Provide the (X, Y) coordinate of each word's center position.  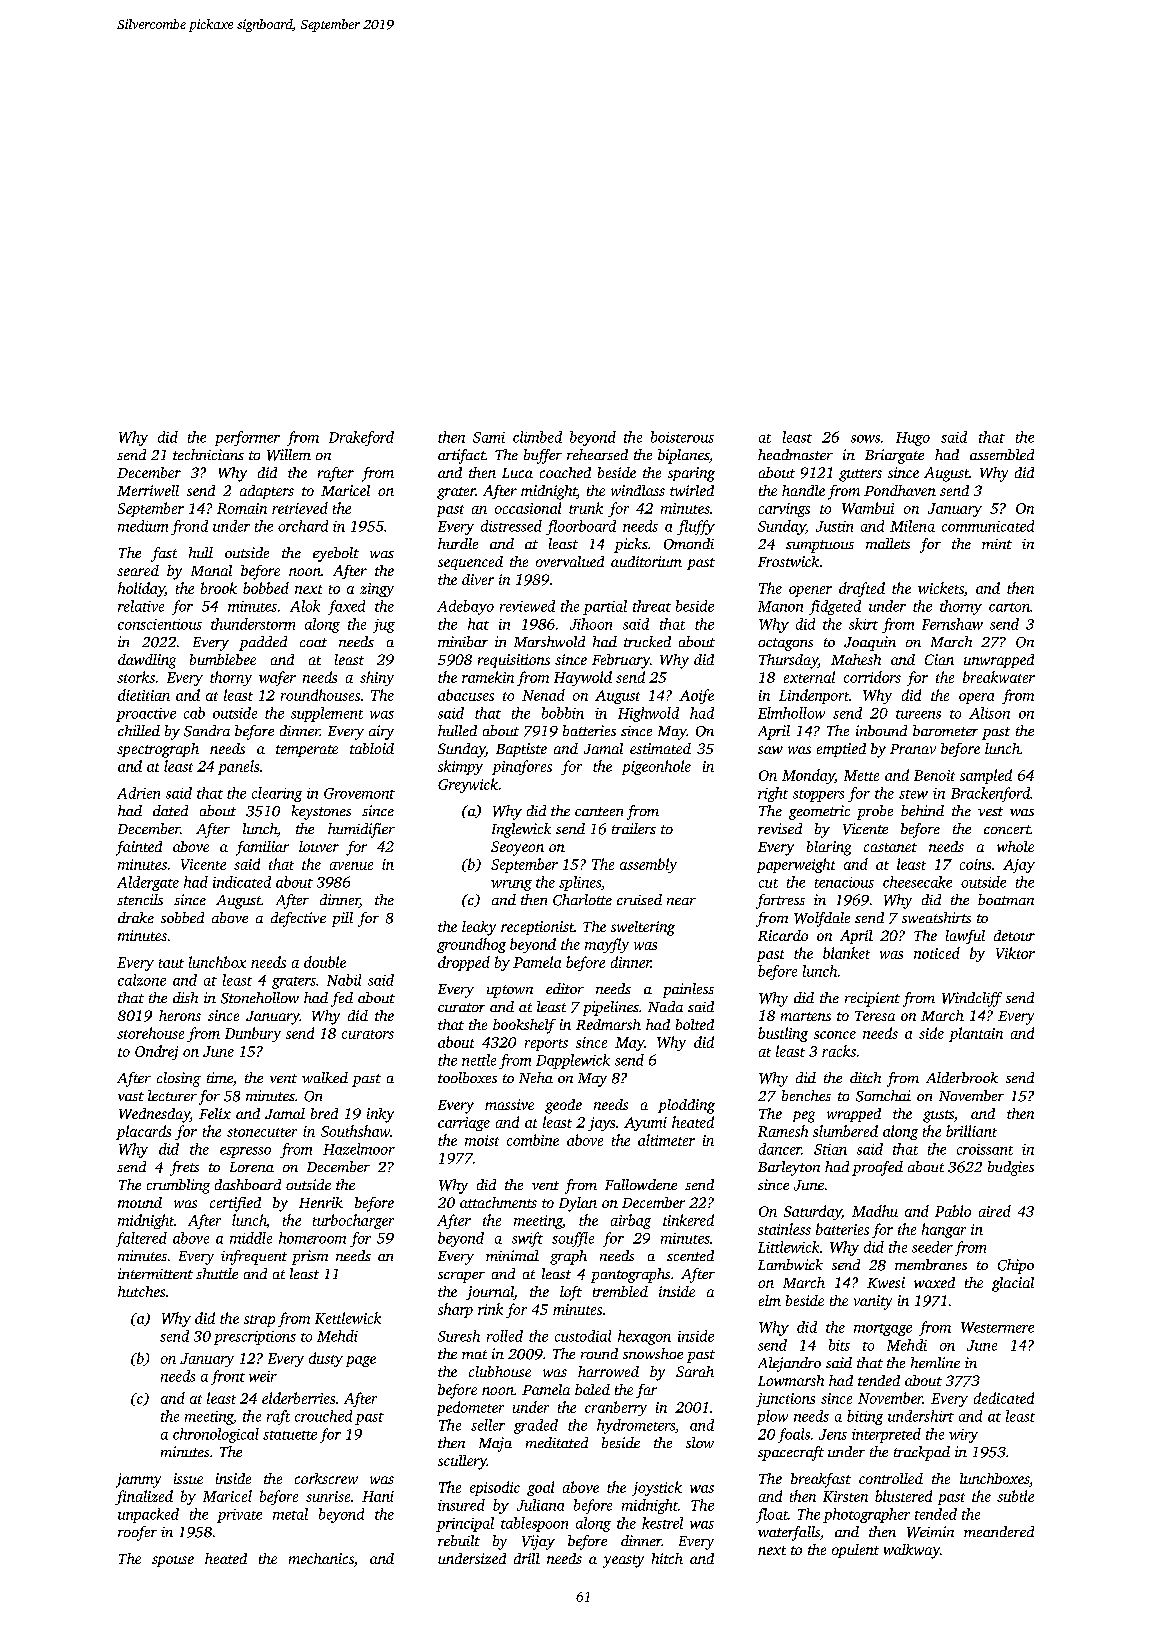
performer (247, 438)
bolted (695, 1024)
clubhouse (500, 1371)
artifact (461, 456)
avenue (351, 866)
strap (259, 1321)
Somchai (883, 1096)
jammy (138, 1480)
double (325, 962)
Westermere (997, 1327)
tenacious (844, 882)
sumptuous (820, 546)
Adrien (138, 793)
